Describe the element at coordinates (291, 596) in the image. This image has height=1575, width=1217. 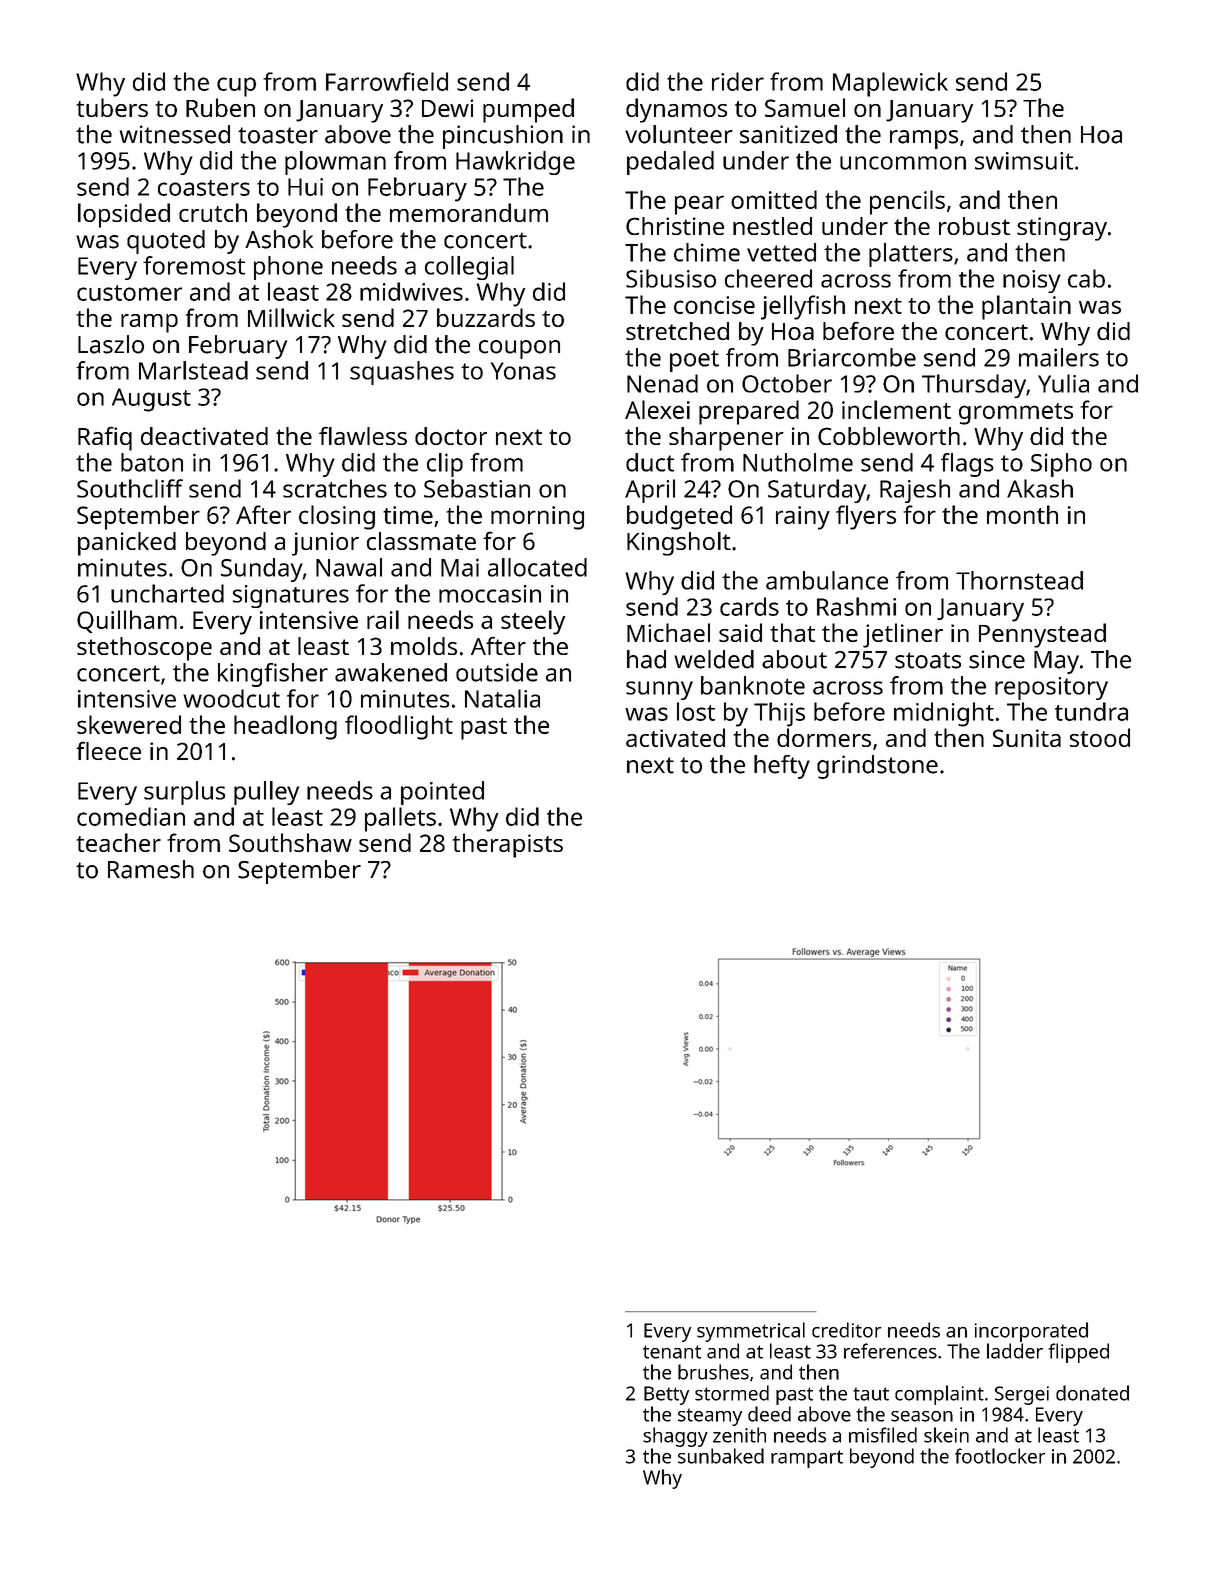
I see `signatures` at that location.
